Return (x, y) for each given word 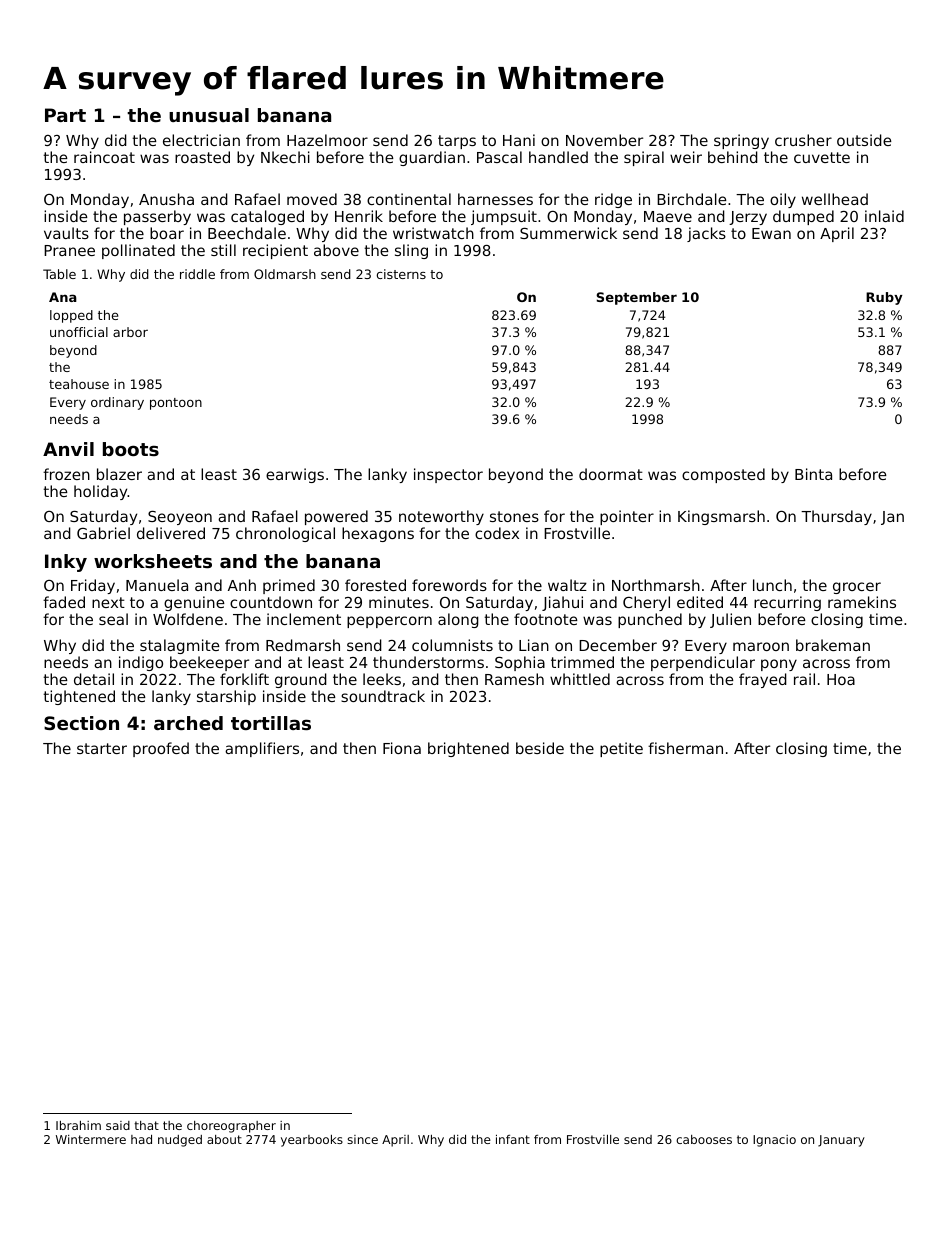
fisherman (685, 748)
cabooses (704, 1139)
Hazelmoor (327, 140)
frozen (66, 474)
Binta (813, 474)
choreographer (231, 1127)
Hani (519, 140)
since (362, 1139)
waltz (567, 585)
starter (102, 748)
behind (733, 157)
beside (540, 748)
